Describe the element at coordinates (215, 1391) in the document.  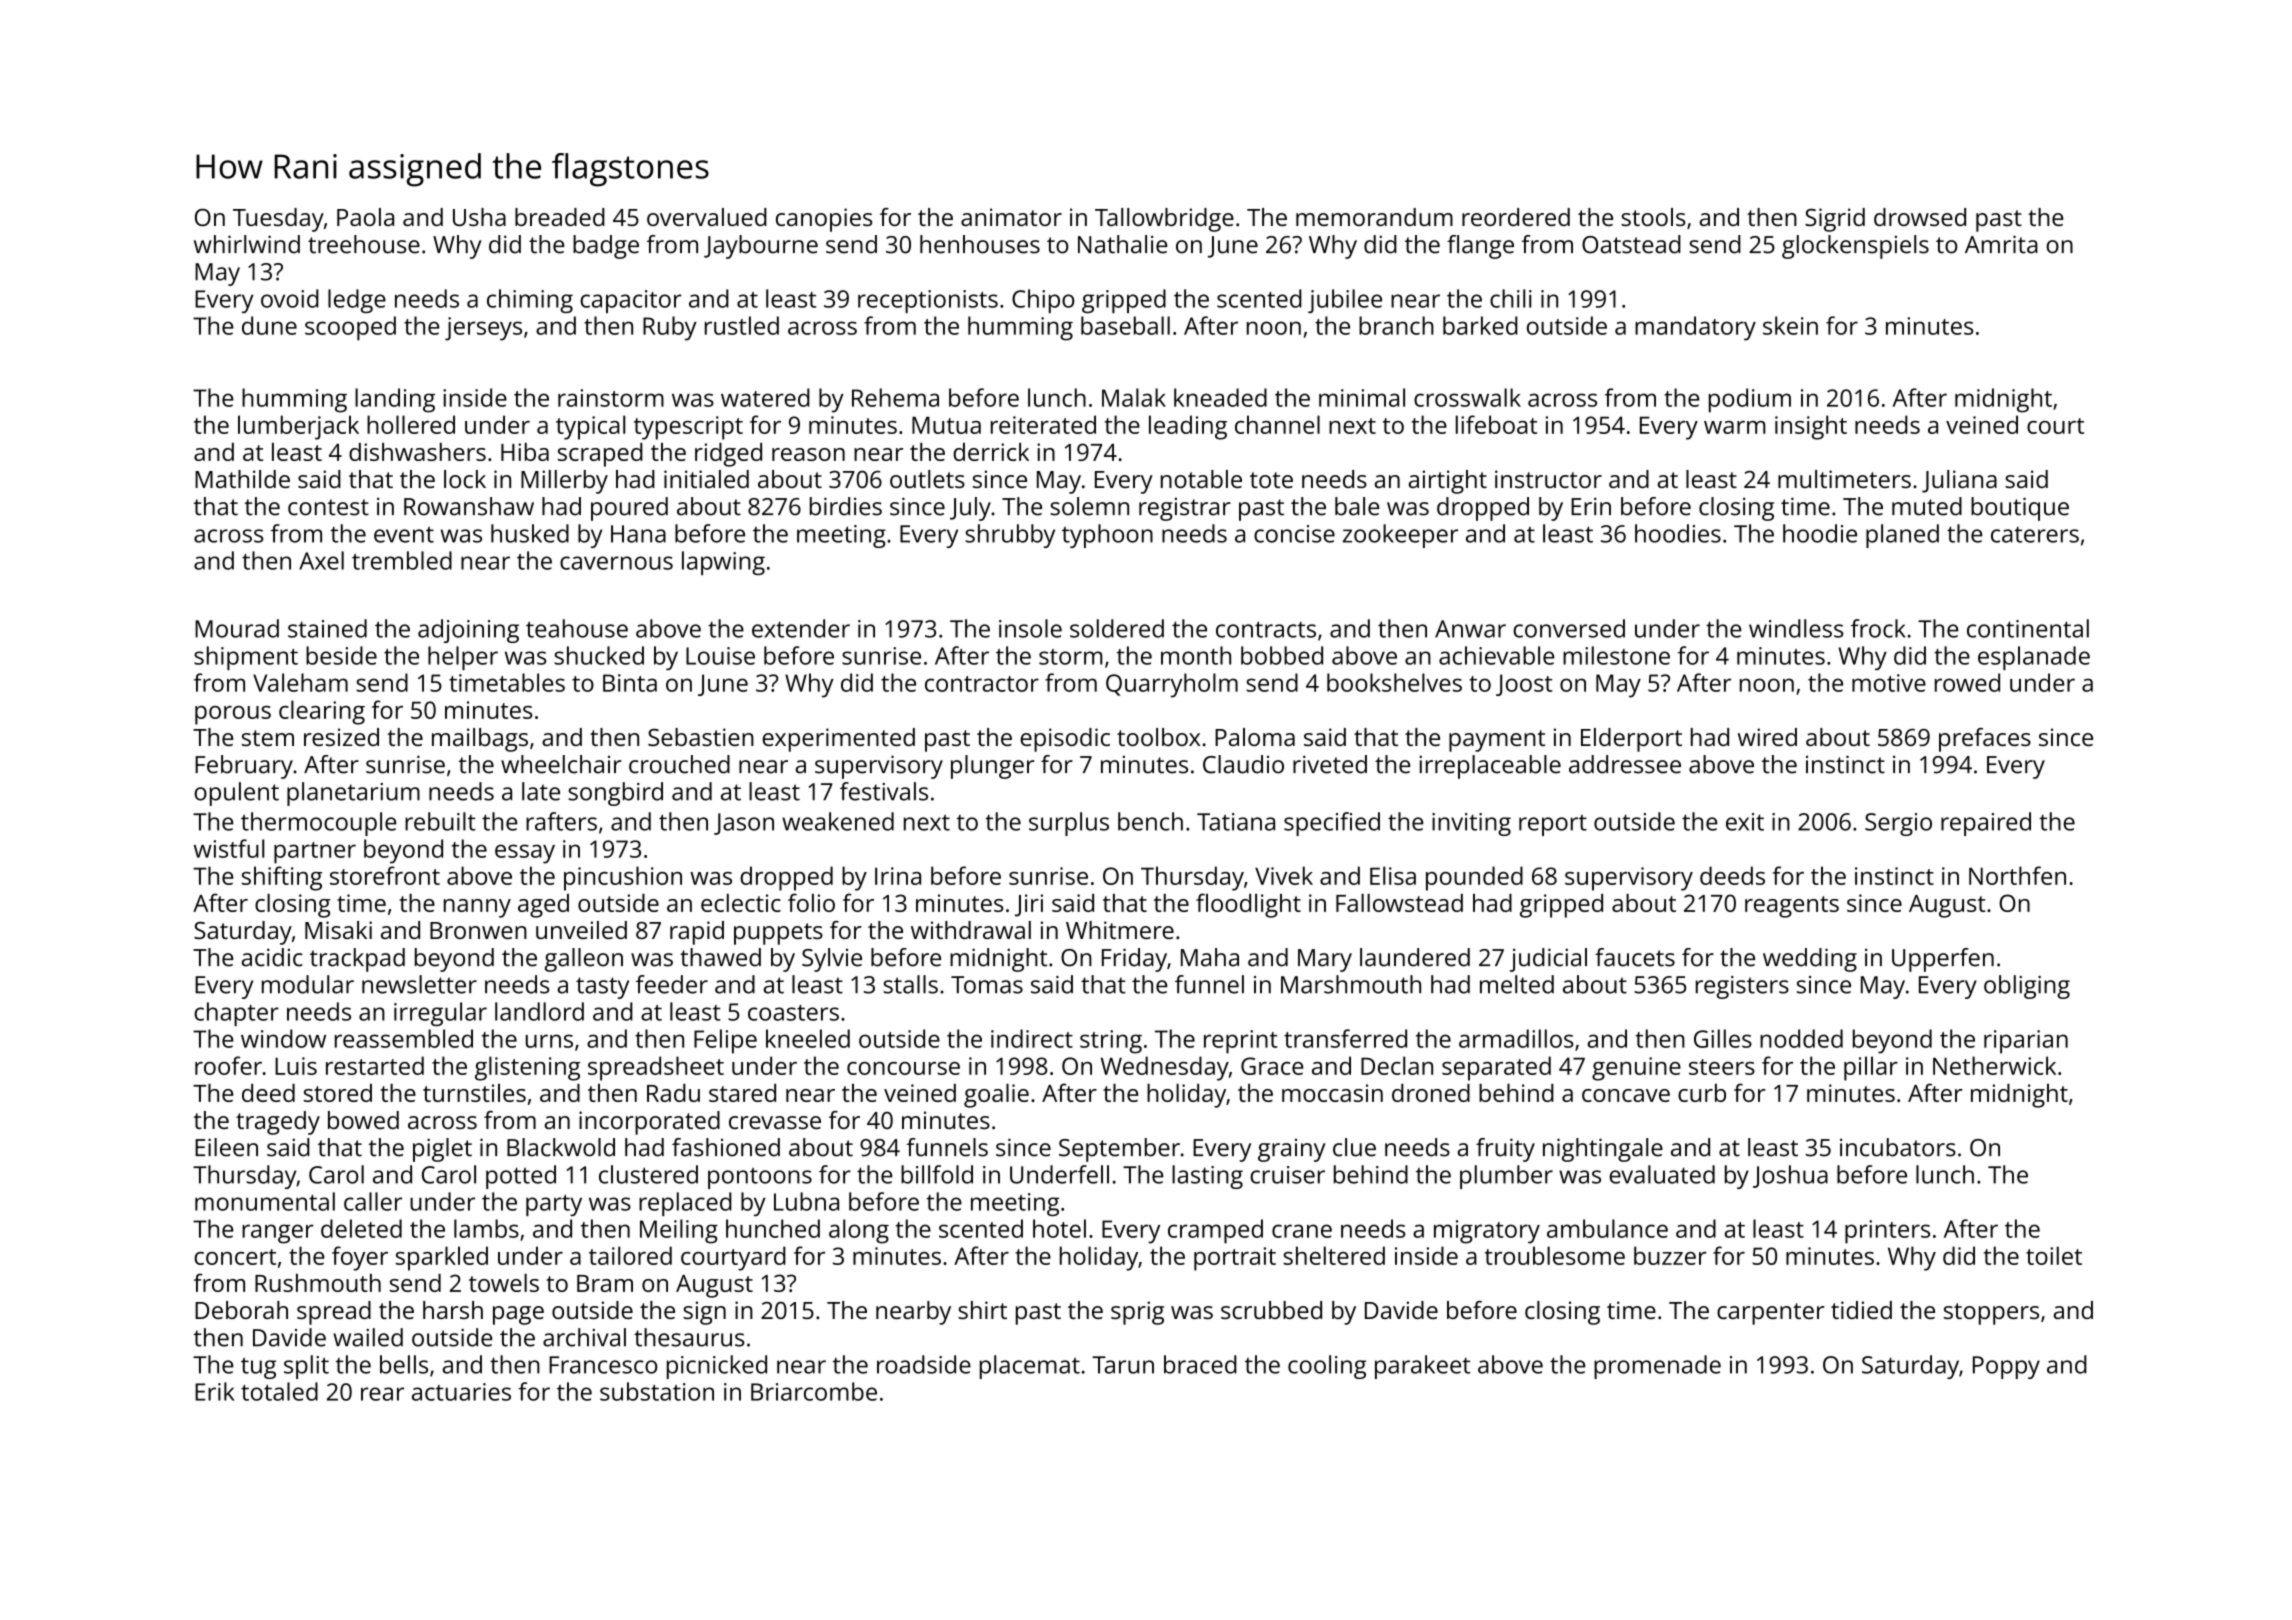
I see `Erik` at that location.
